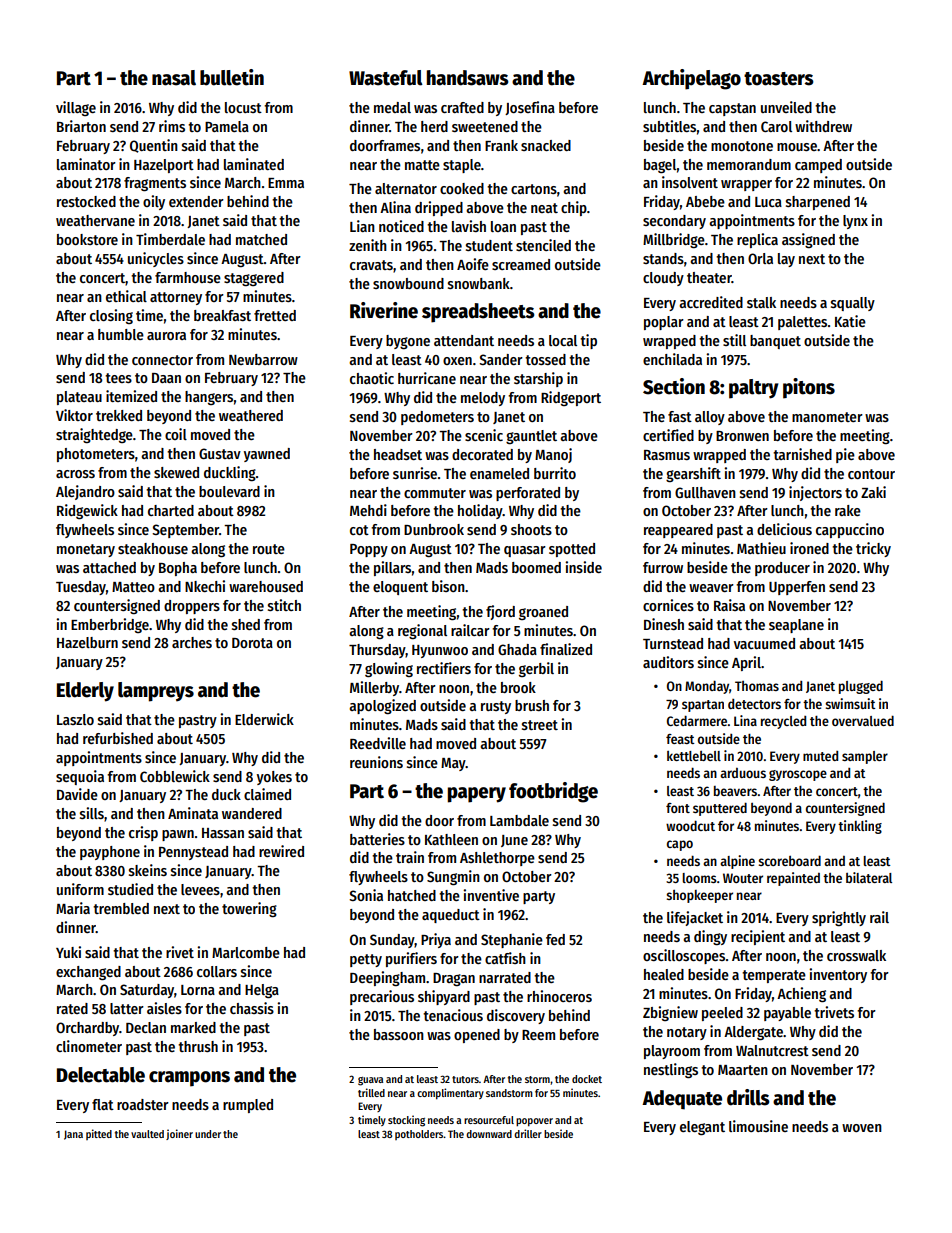 Image resolution: width=952 pixels, height=1233 pixels. What do you see at coordinates (386, 78) in the image?
I see `Wasteful` at bounding box center [386, 78].
